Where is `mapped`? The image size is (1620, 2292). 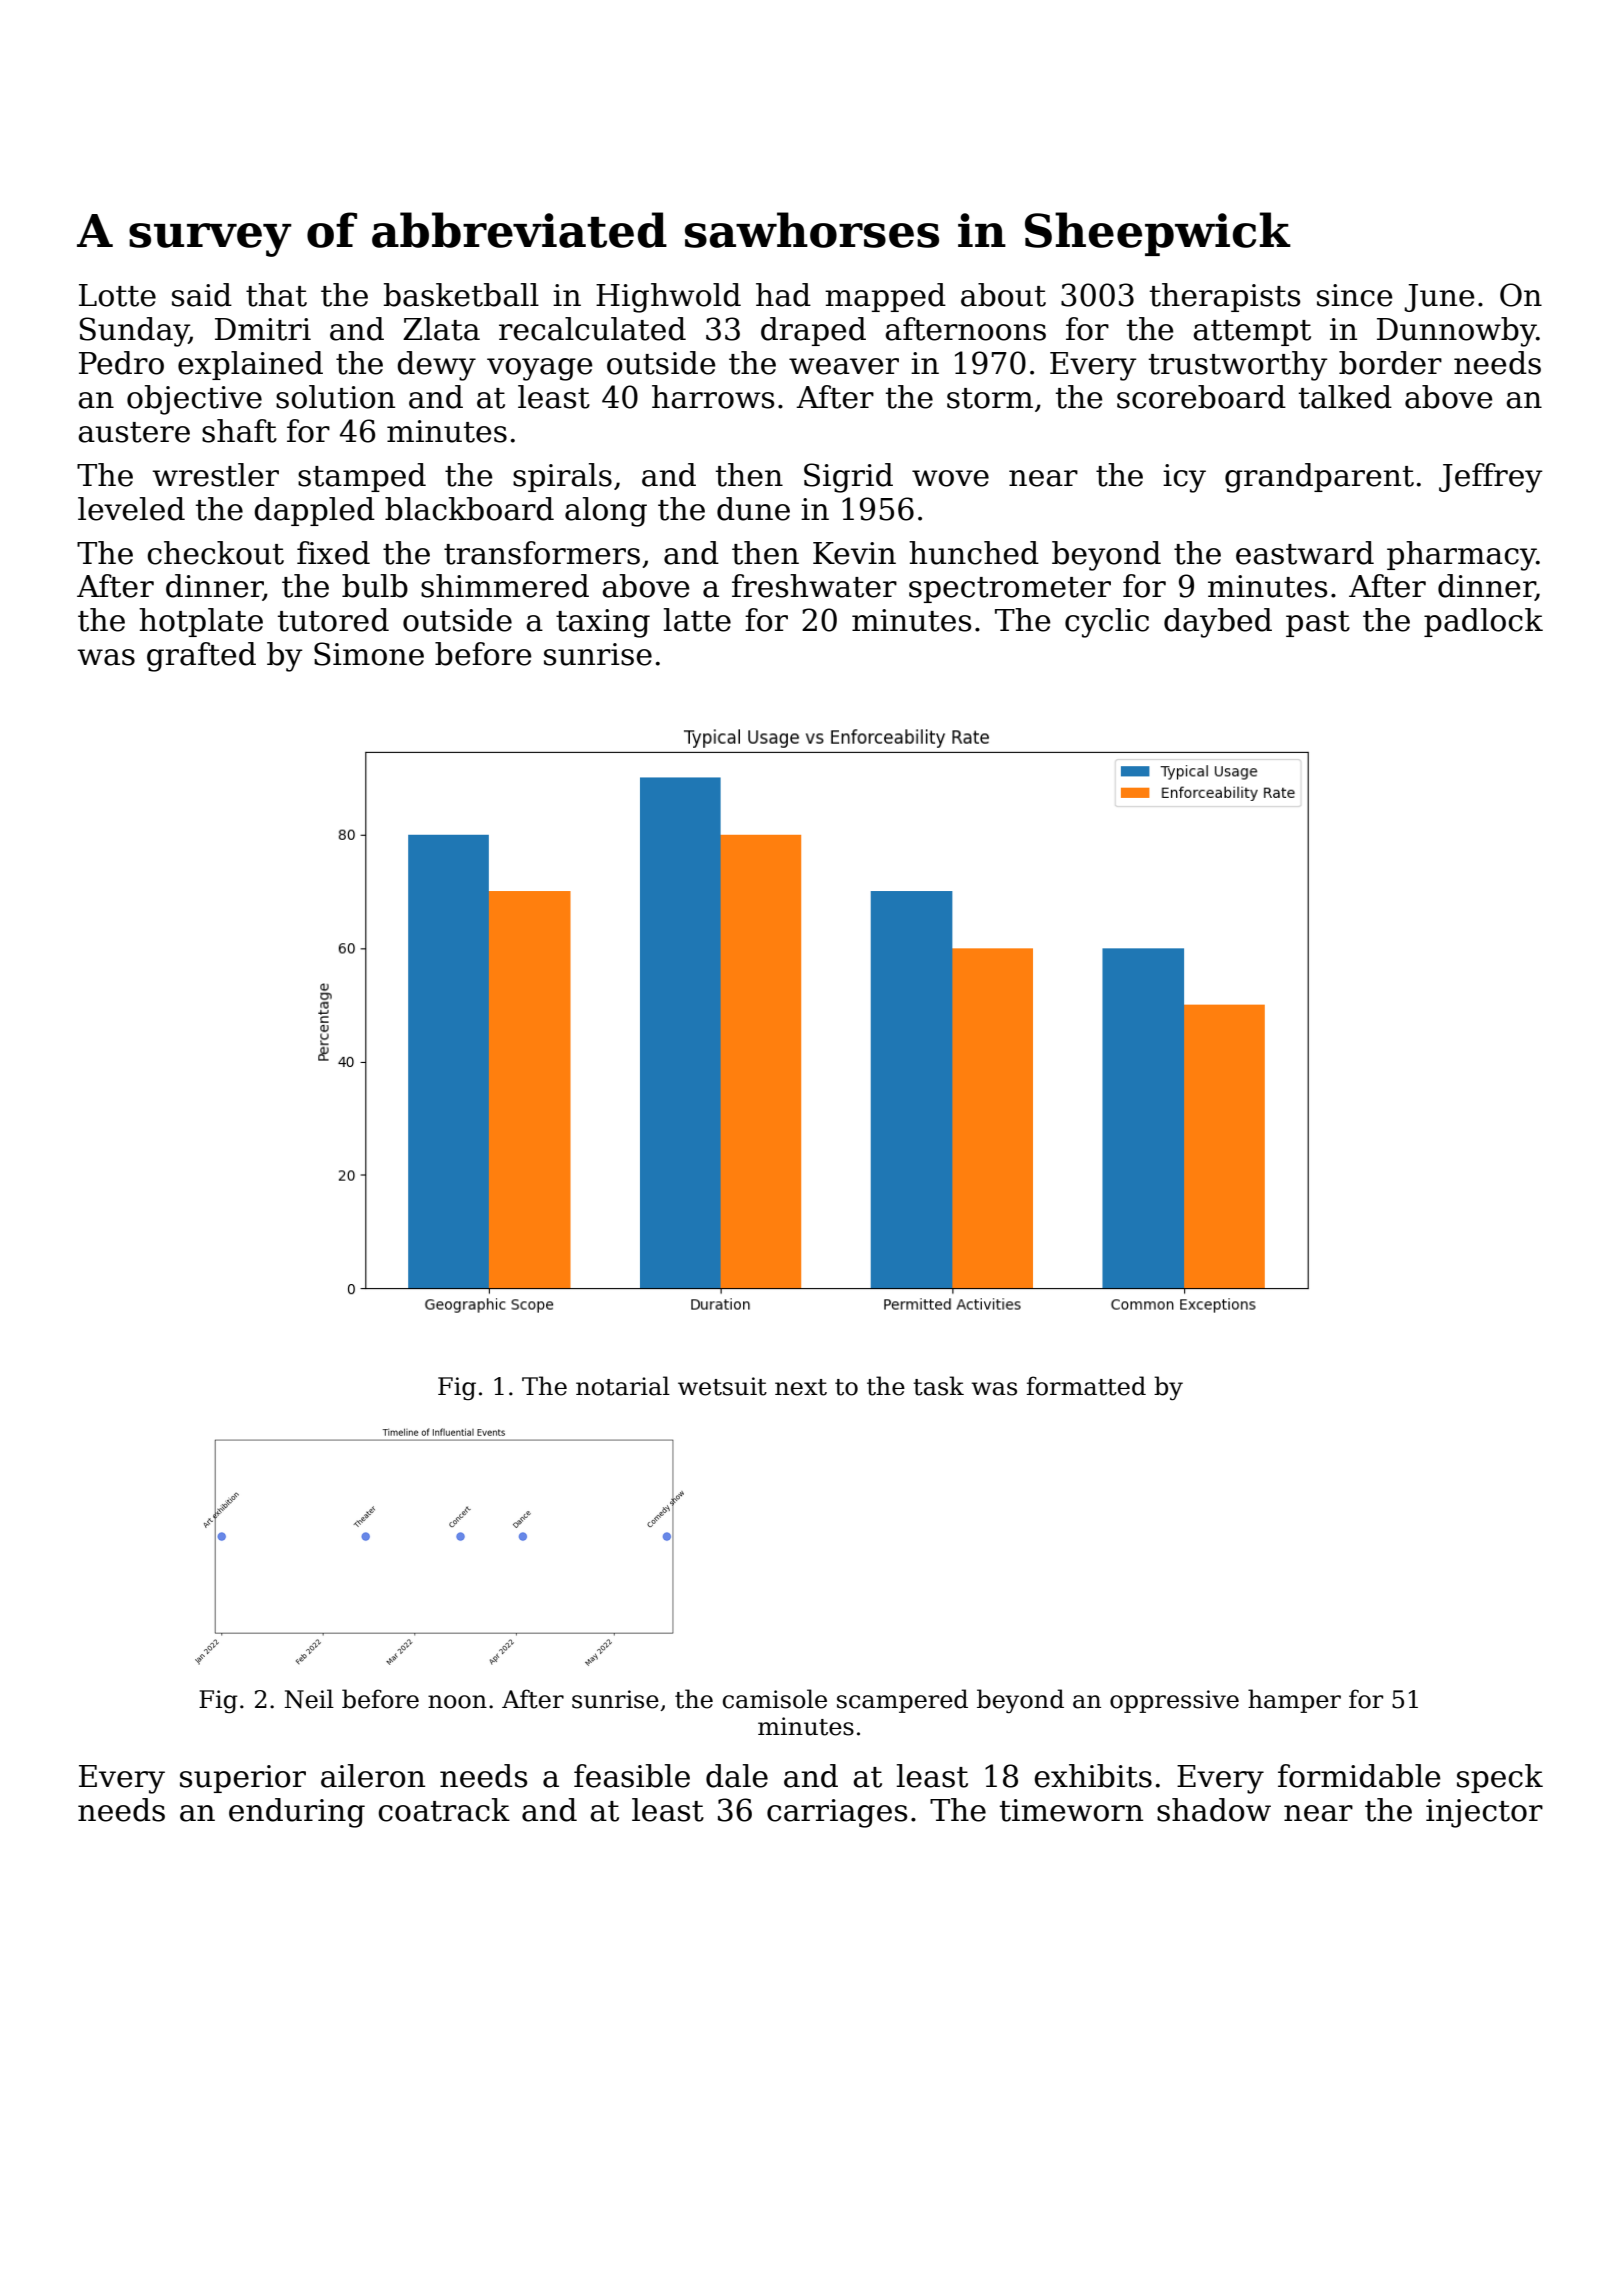 mapped is located at coordinates (885, 297).
